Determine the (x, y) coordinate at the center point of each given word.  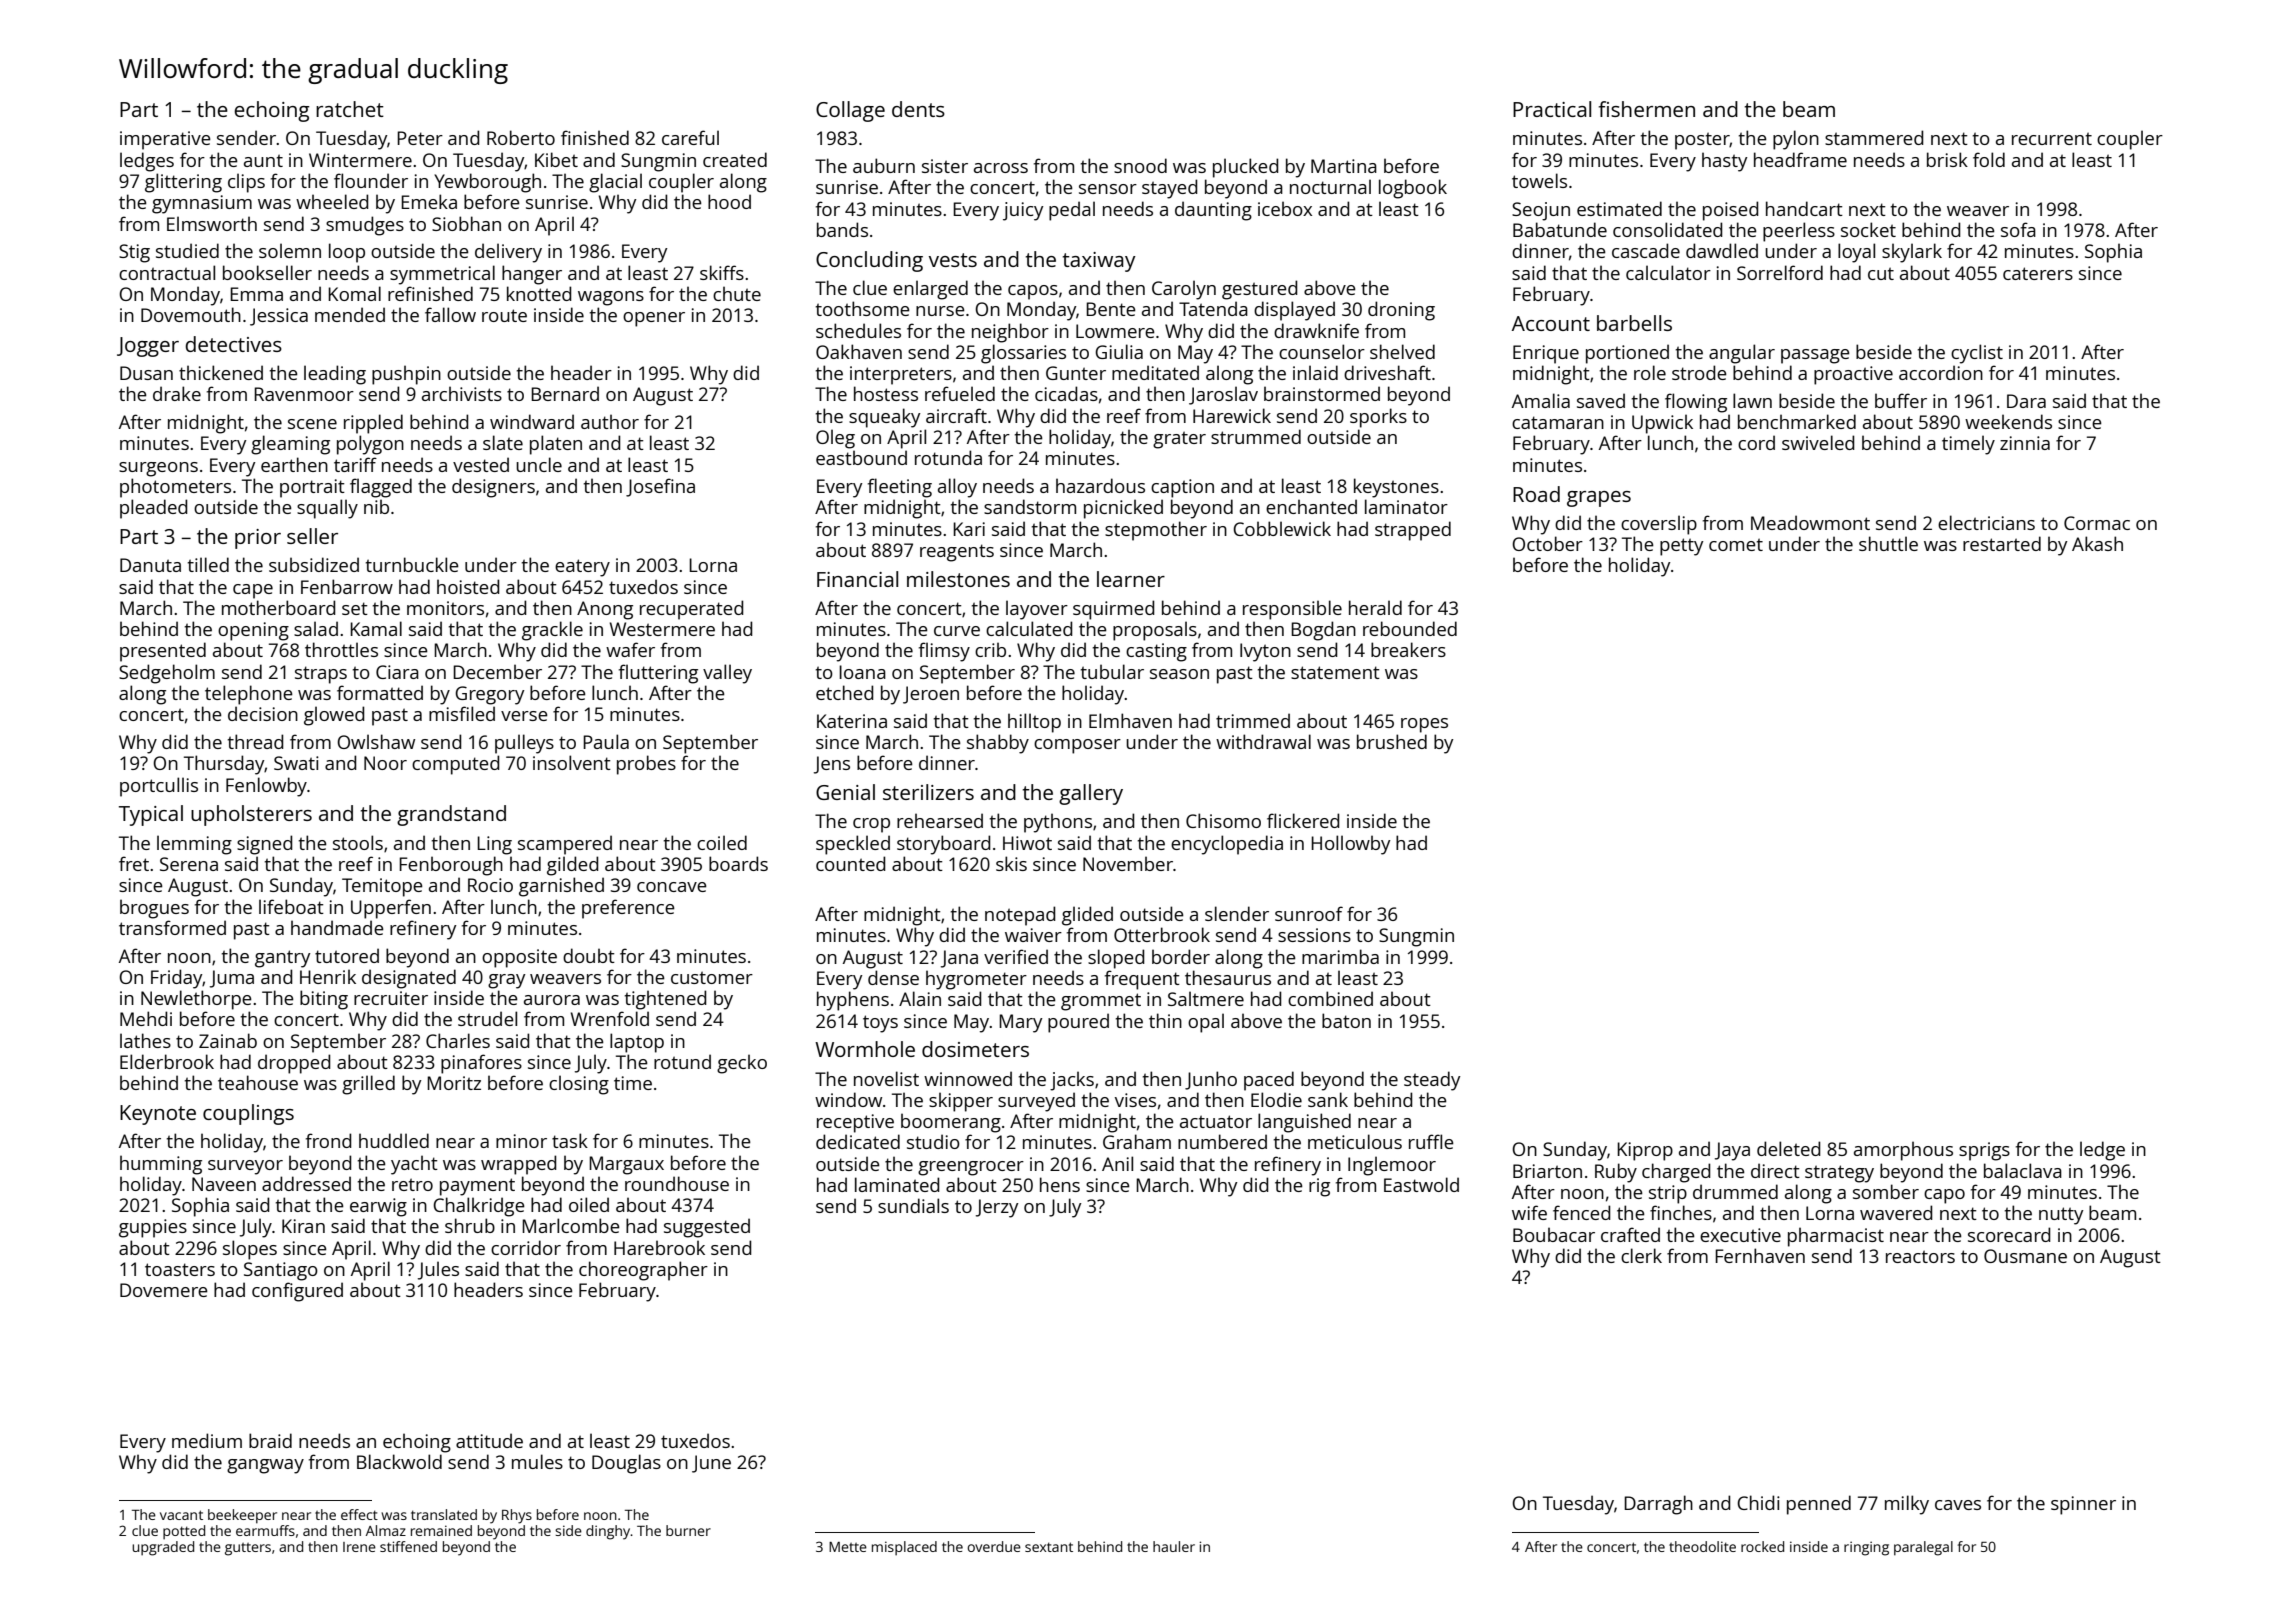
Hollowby (1351, 845)
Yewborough (487, 183)
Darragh (1658, 1505)
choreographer (643, 1271)
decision (263, 713)
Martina (1344, 166)
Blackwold (399, 1461)
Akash (2097, 543)
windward (532, 421)
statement (1335, 672)
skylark (1912, 253)
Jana (959, 959)
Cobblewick (1282, 528)
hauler (1174, 1546)
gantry (283, 959)
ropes (1424, 725)
